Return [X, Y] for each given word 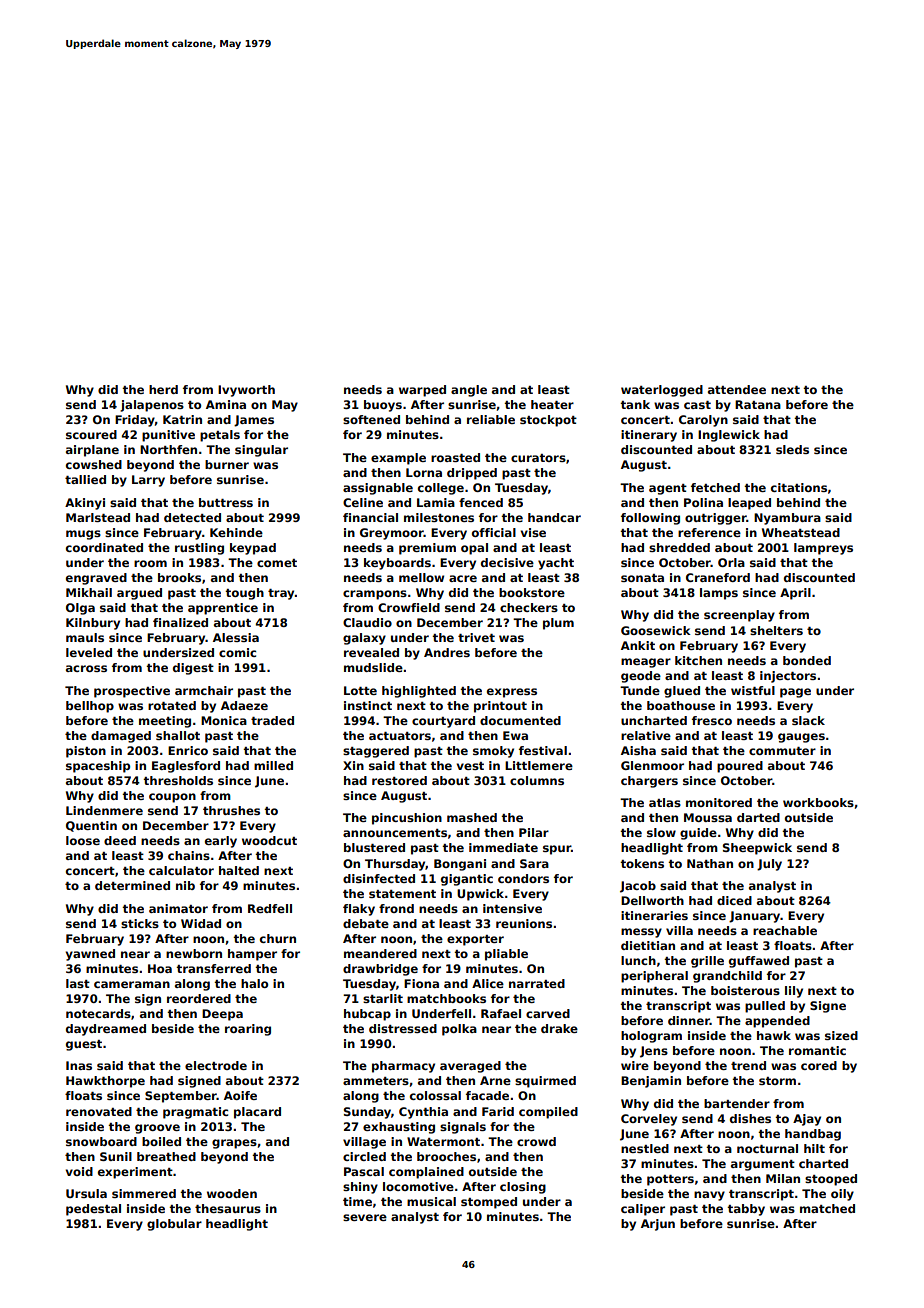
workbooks [818, 802]
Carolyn [703, 421]
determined [132, 885]
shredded [679, 547]
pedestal [93, 1210]
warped [422, 391]
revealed [371, 652]
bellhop [90, 707]
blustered [374, 847]
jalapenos [152, 406]
